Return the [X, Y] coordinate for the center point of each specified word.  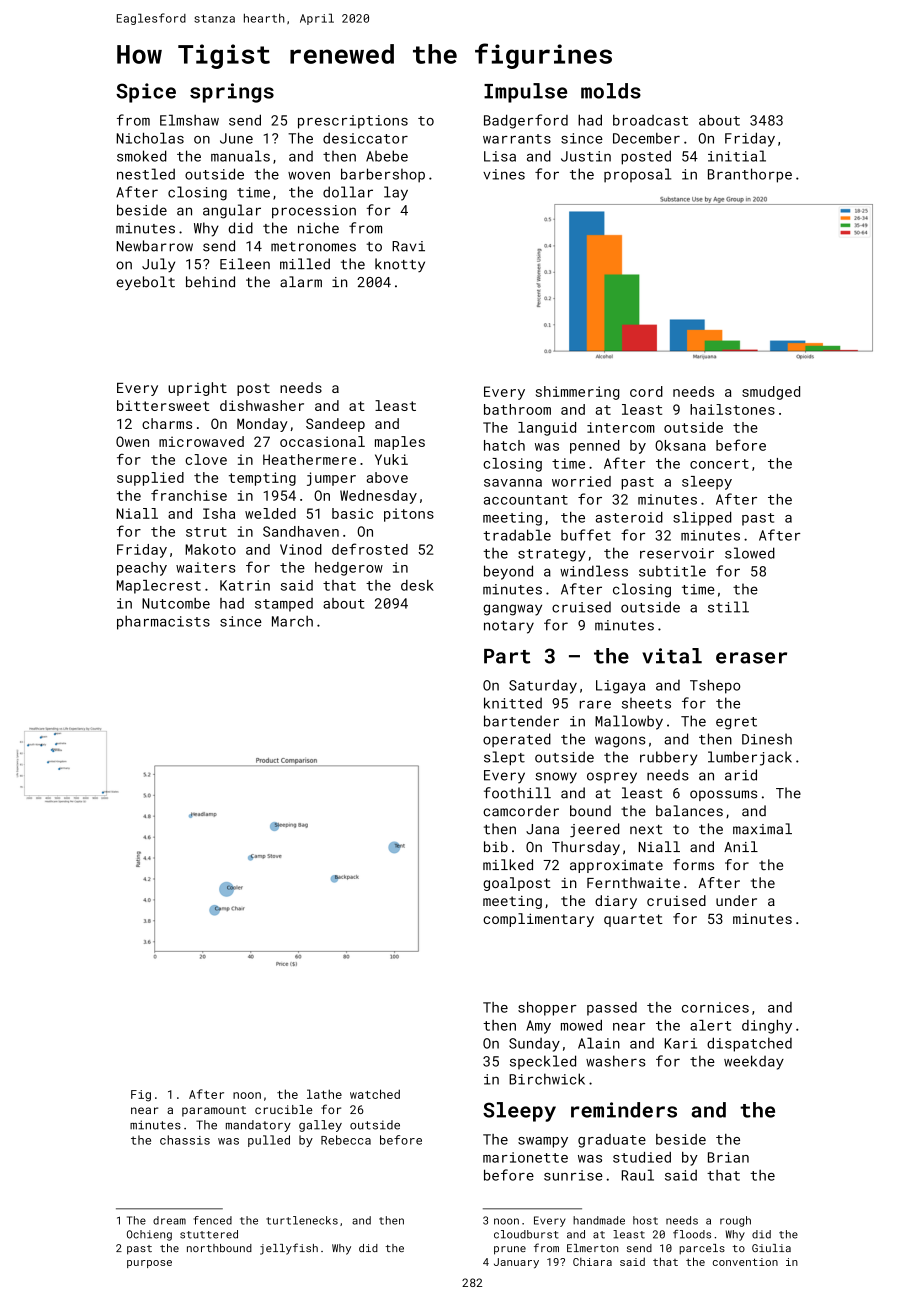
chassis [185, 1140]
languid [547, 429]
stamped [284, 605]
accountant [526, 500]
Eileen [245, 264]
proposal [637, 175]
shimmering [578, 393]
